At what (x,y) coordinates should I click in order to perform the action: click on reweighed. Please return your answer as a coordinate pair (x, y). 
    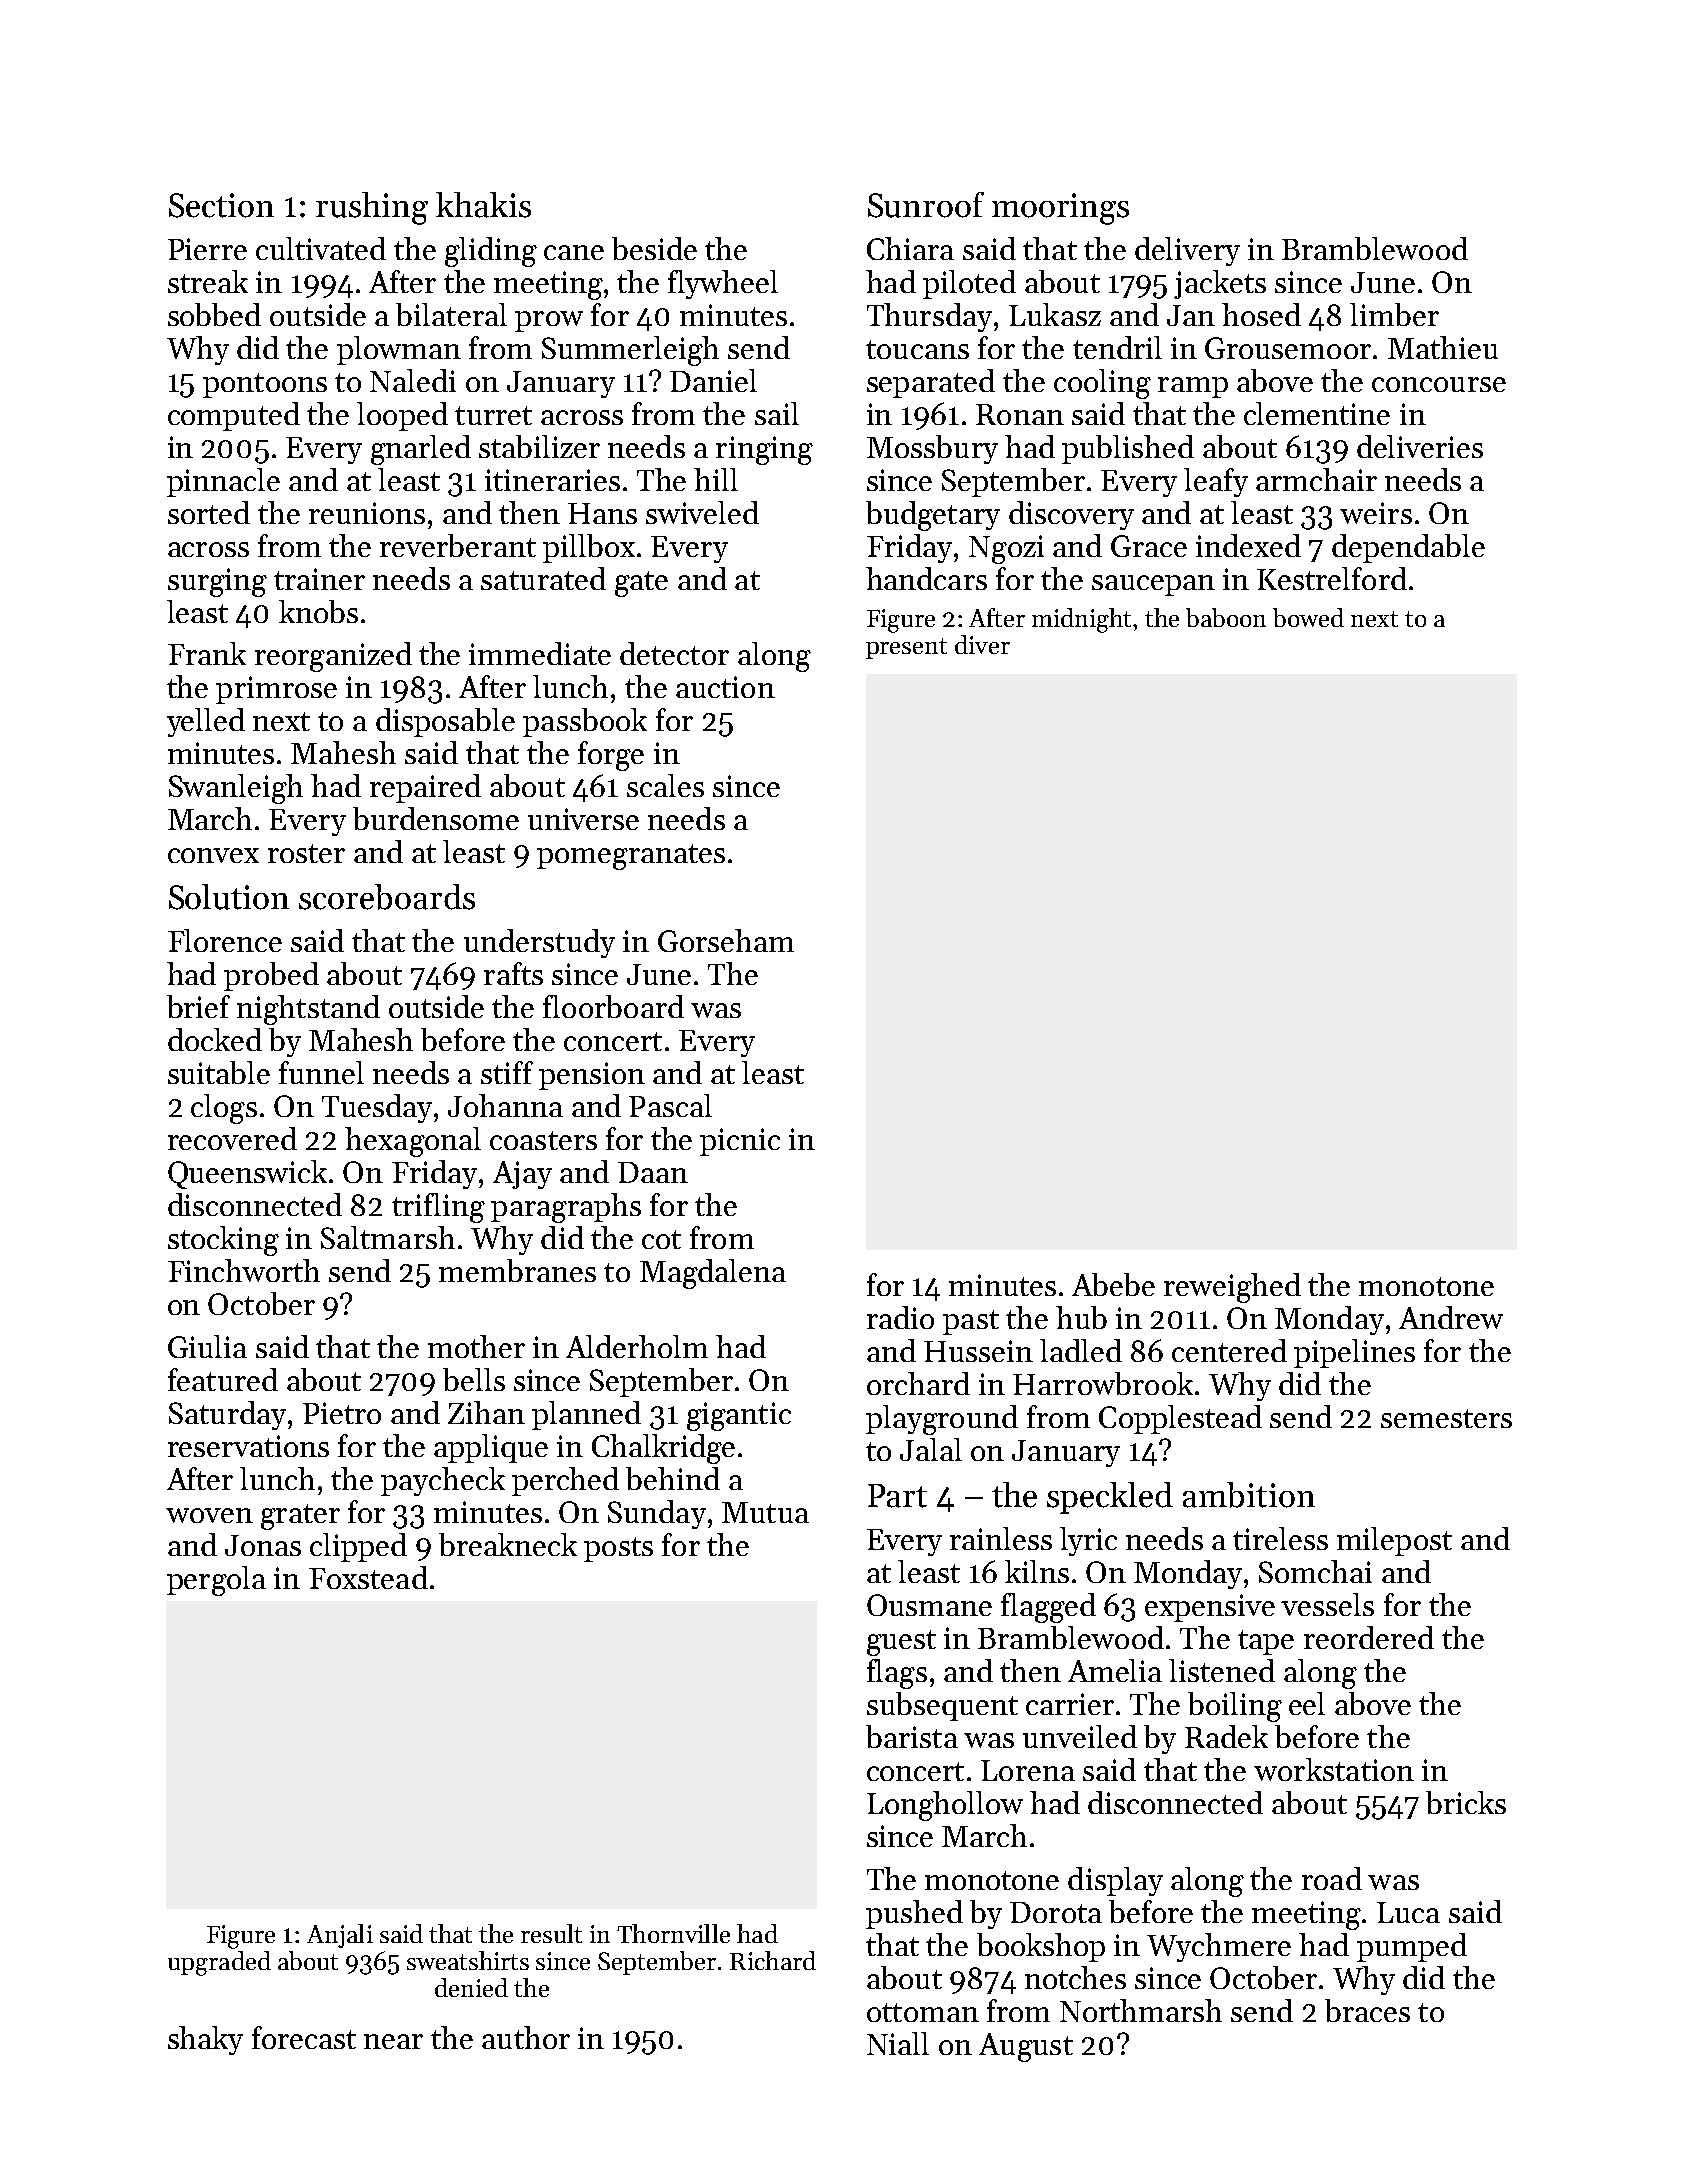
    Looking at the image, I should click on (1232, 1288).
